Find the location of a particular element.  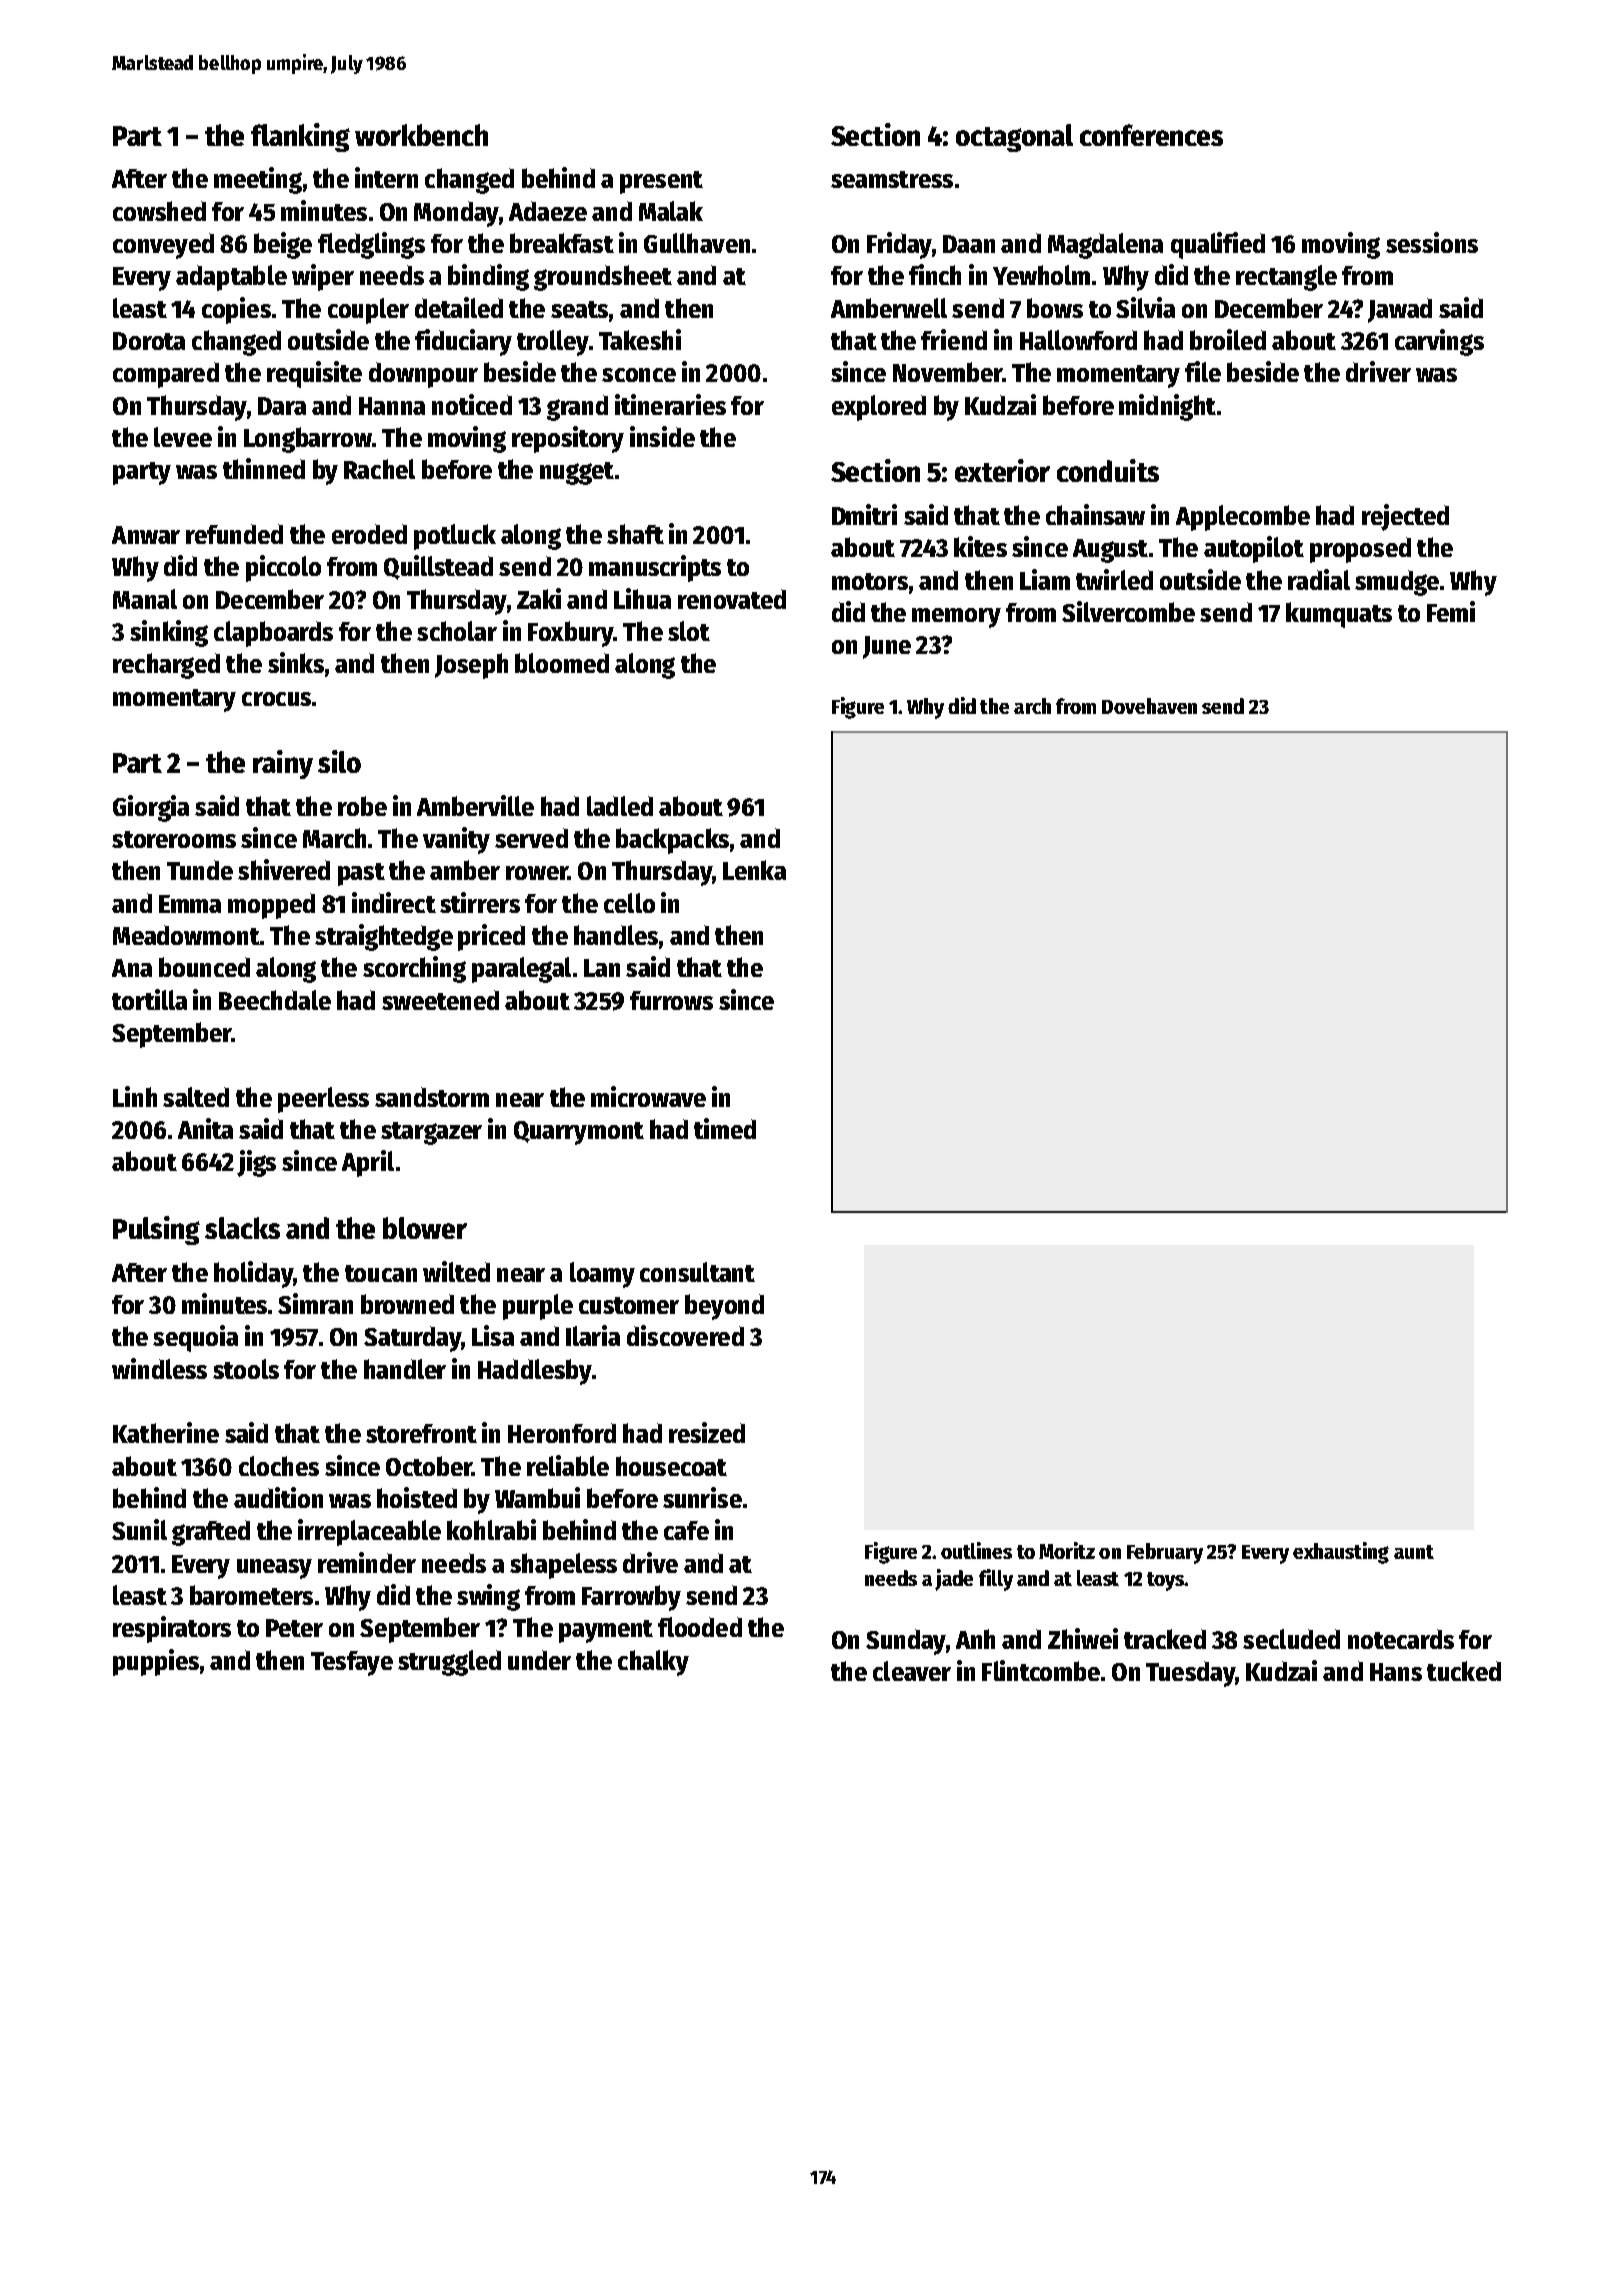

copies is located at coordinates (236, 310).
